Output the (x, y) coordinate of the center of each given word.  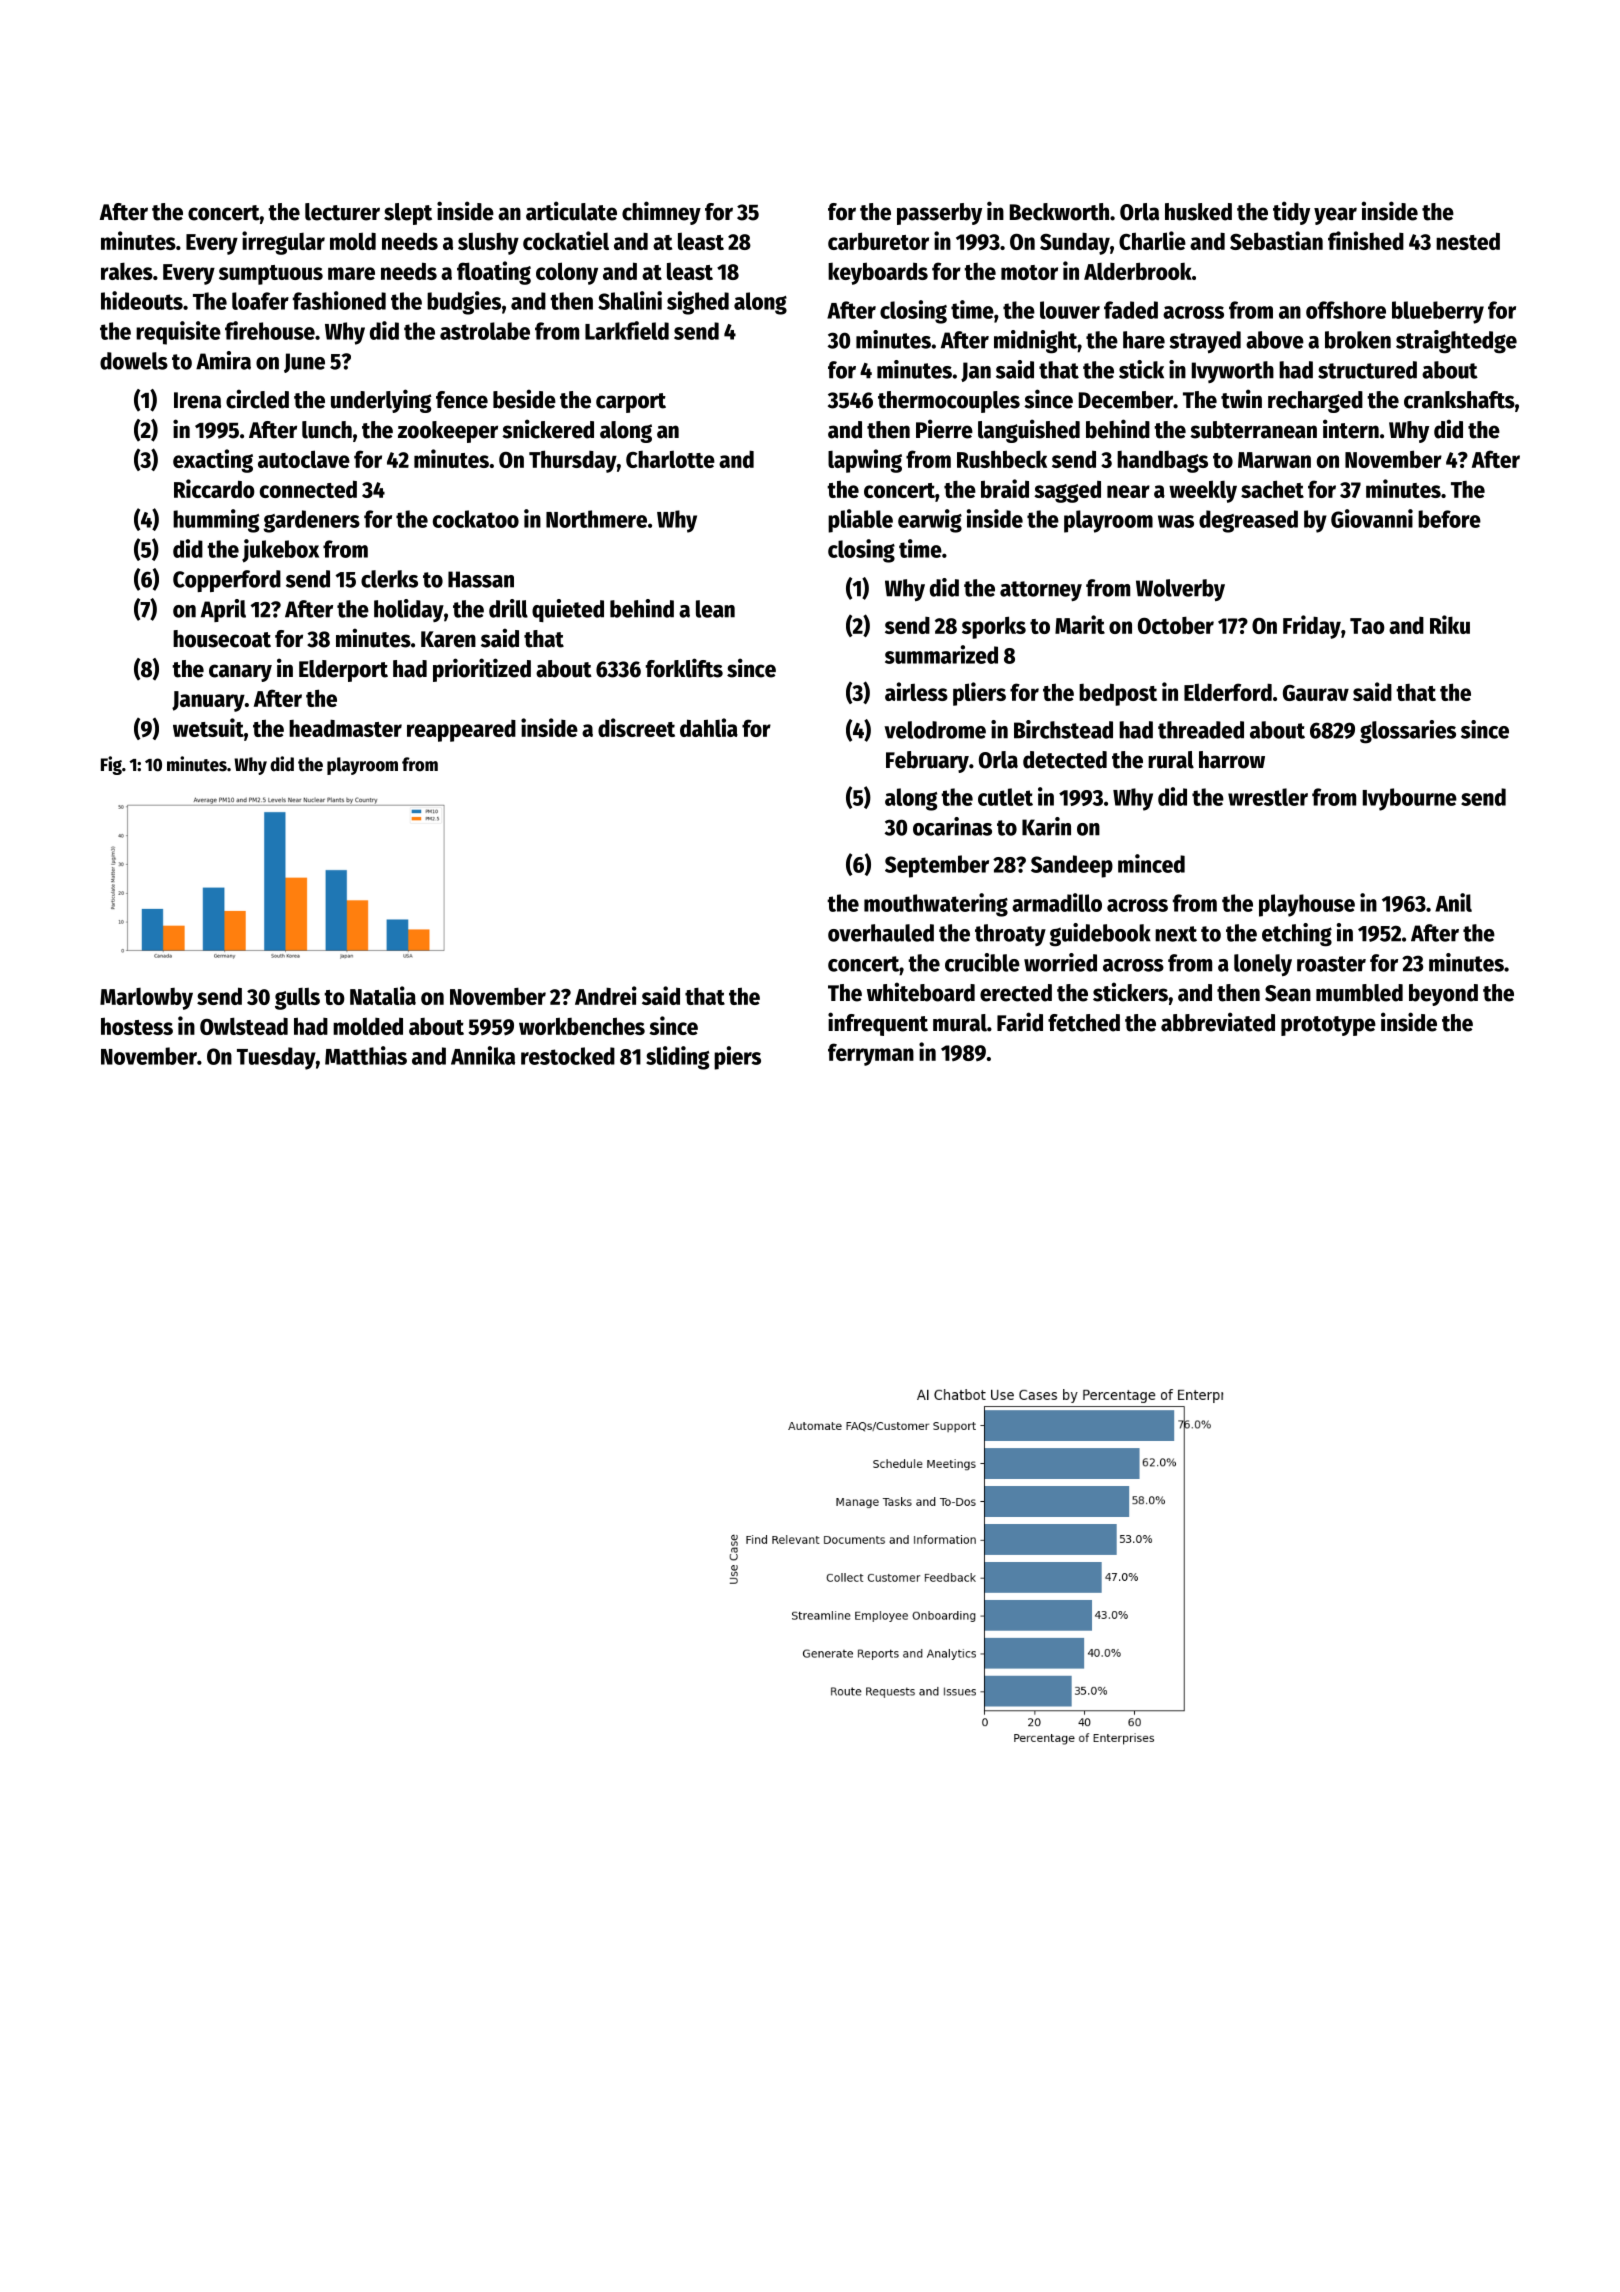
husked (1198, 212)
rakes (127, 271)
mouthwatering (936, 905)
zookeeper (448, 432)
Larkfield (627, 330)
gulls (297, 999)
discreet (636, 727)
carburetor (878, 241)
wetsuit (208, 727)
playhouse (1307, 905)
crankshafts (1459, 400)
